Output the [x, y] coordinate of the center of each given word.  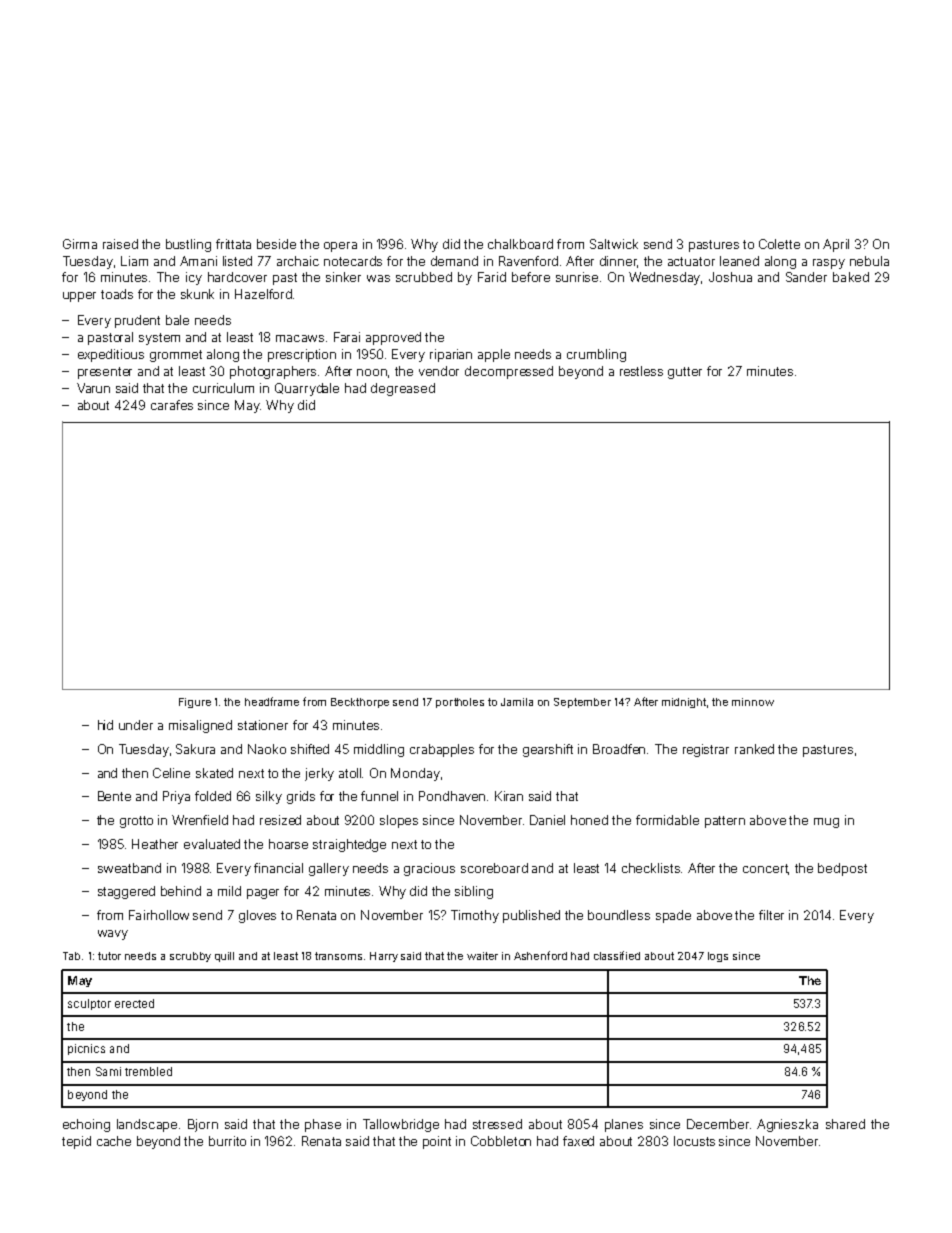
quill [224, 957]
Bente [114, 796]
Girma [80, 244]
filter [771, 915]
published [531, 916]
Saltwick [614, 244]
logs [718, 957]
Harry [384, 957]
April [836, 245]
